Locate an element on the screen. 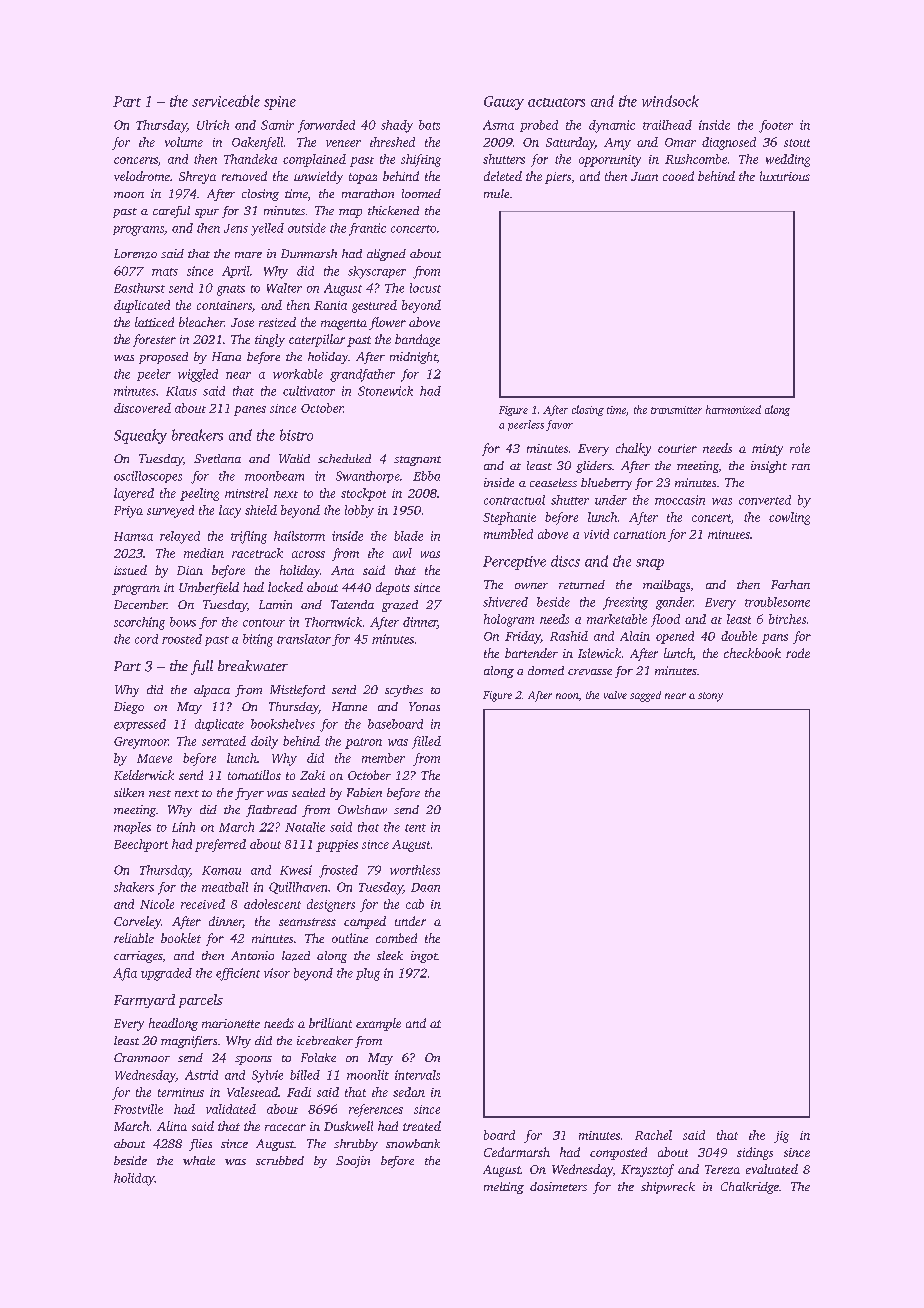 The width and height of the screenshot is (924, 1308). ingot is located at coordinates (424, 957).
